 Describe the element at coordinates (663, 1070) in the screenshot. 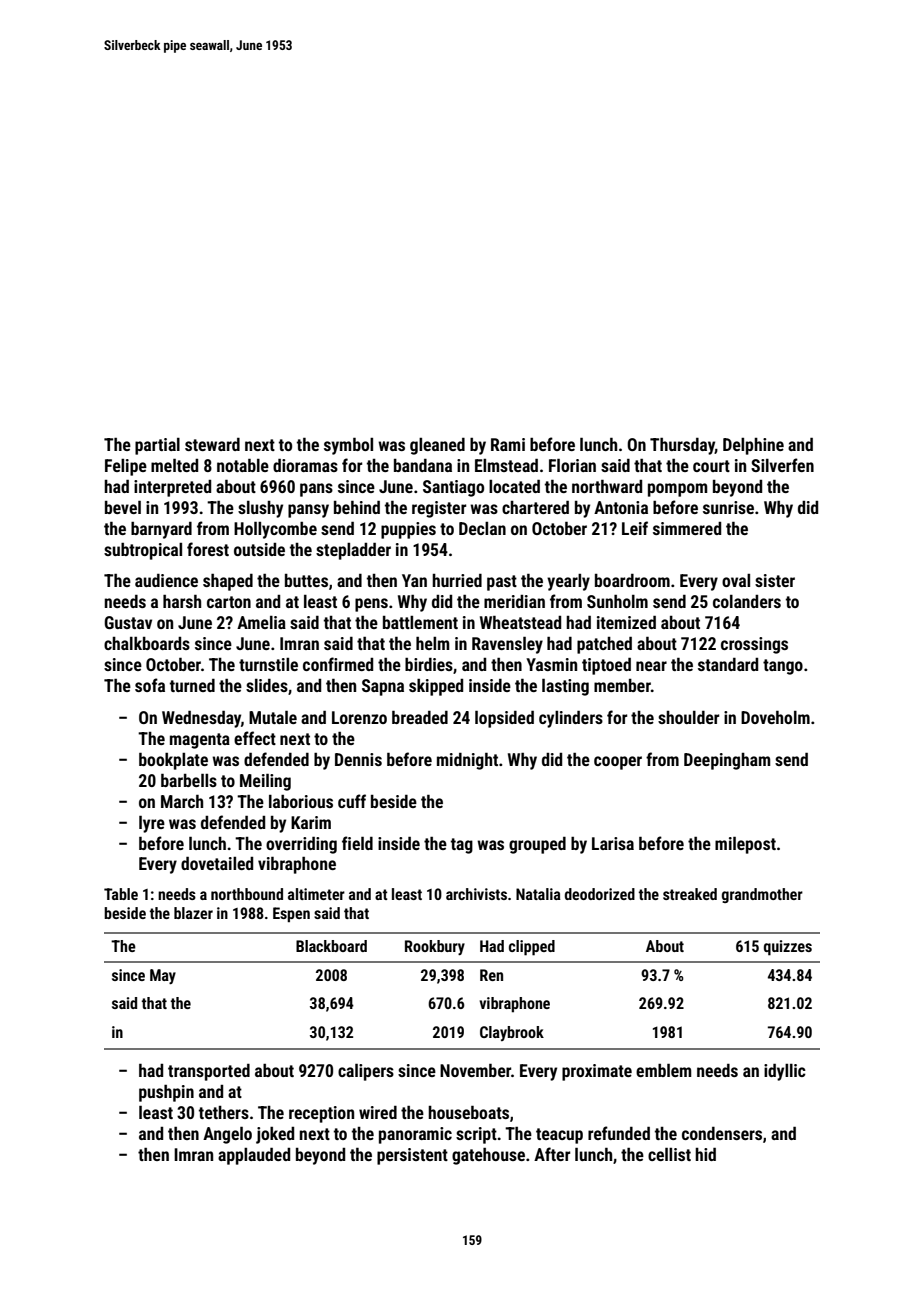

I see `emblem` at that location.
